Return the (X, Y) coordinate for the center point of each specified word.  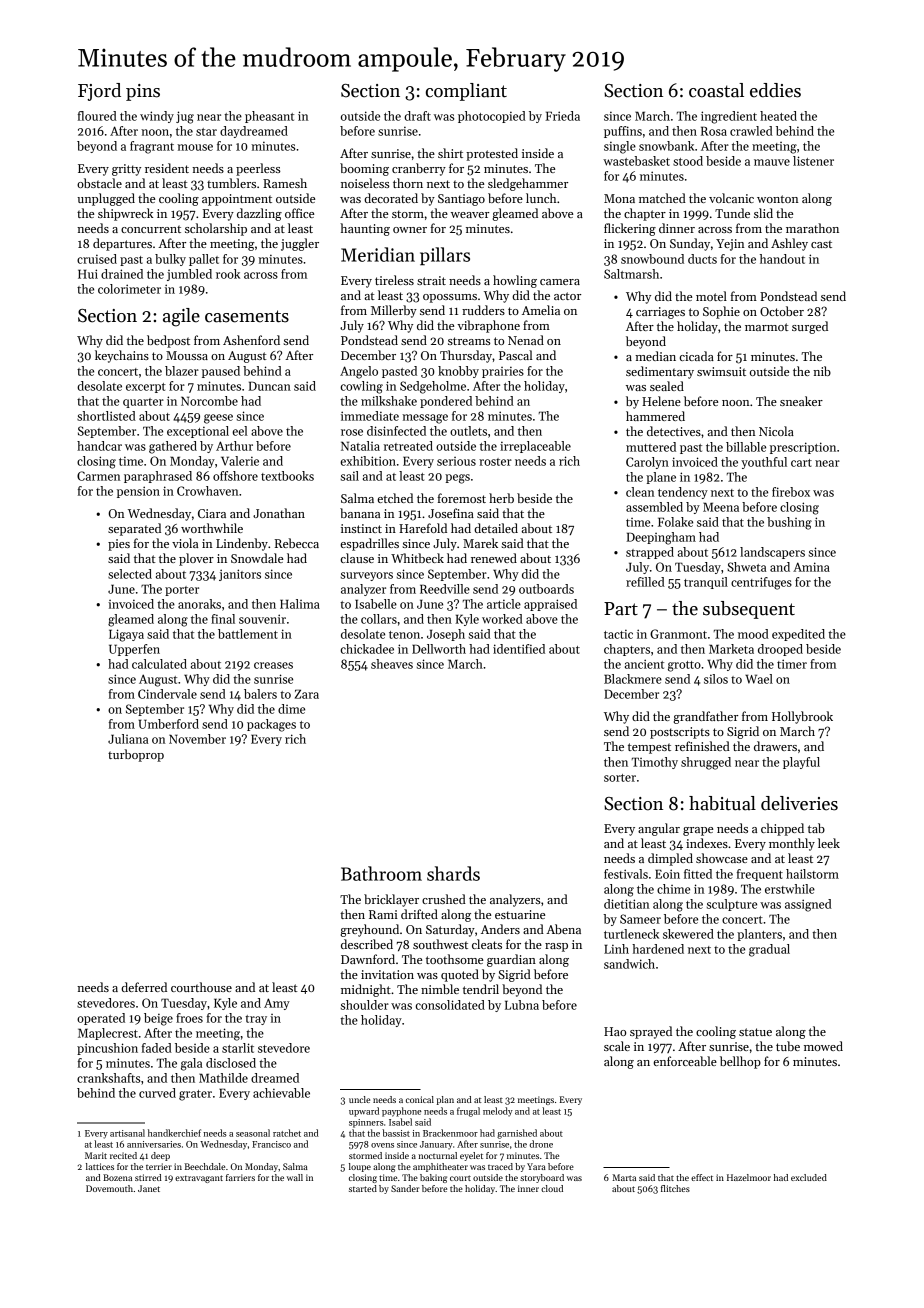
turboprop (136, 755)
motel (711, 296)
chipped (782, 829)
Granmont (678, 634)
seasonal (253, 1133)
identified (519, 649)
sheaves (392, 664)
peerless (258, 169)
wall (295, 1177)
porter (182, 591)
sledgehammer (528, 184)
